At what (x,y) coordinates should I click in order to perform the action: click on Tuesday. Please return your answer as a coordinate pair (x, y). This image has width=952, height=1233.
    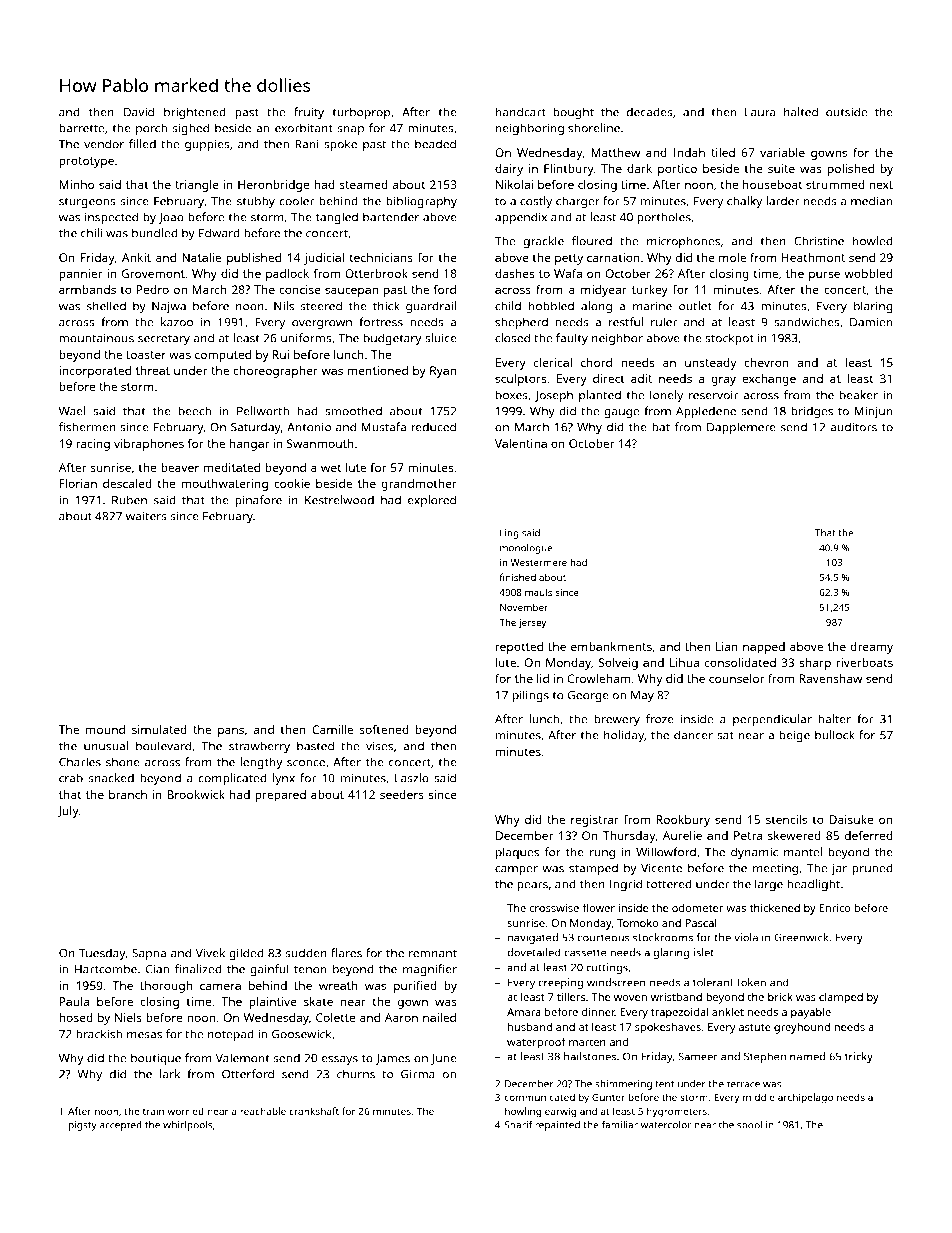
    Looking at the image, I should click on (102, 954).
